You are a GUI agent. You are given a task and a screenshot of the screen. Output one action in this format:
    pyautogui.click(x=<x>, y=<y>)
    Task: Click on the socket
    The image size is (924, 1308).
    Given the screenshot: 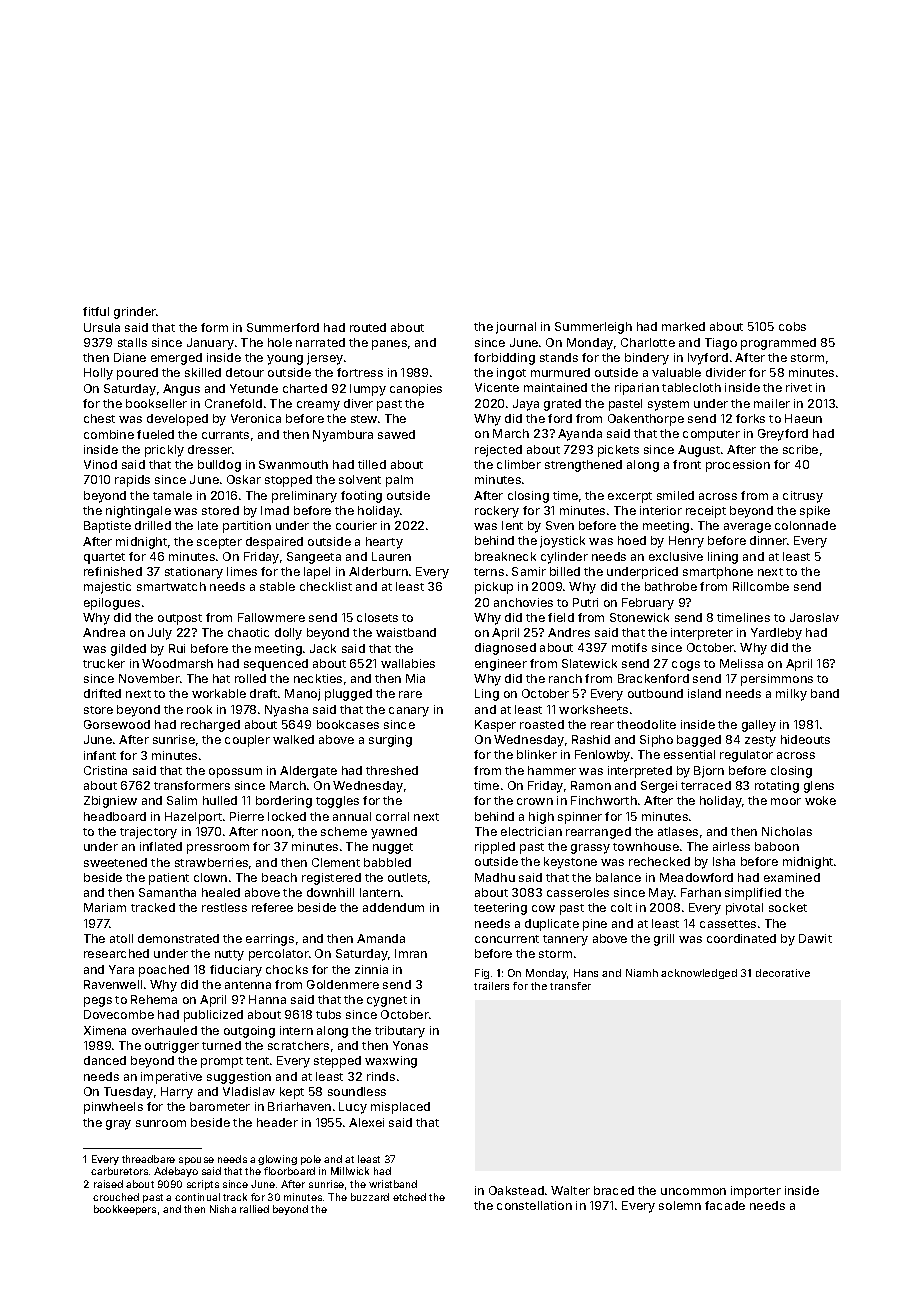 What is the action you would take?
    pyautogui.click(x=788, y=907)
